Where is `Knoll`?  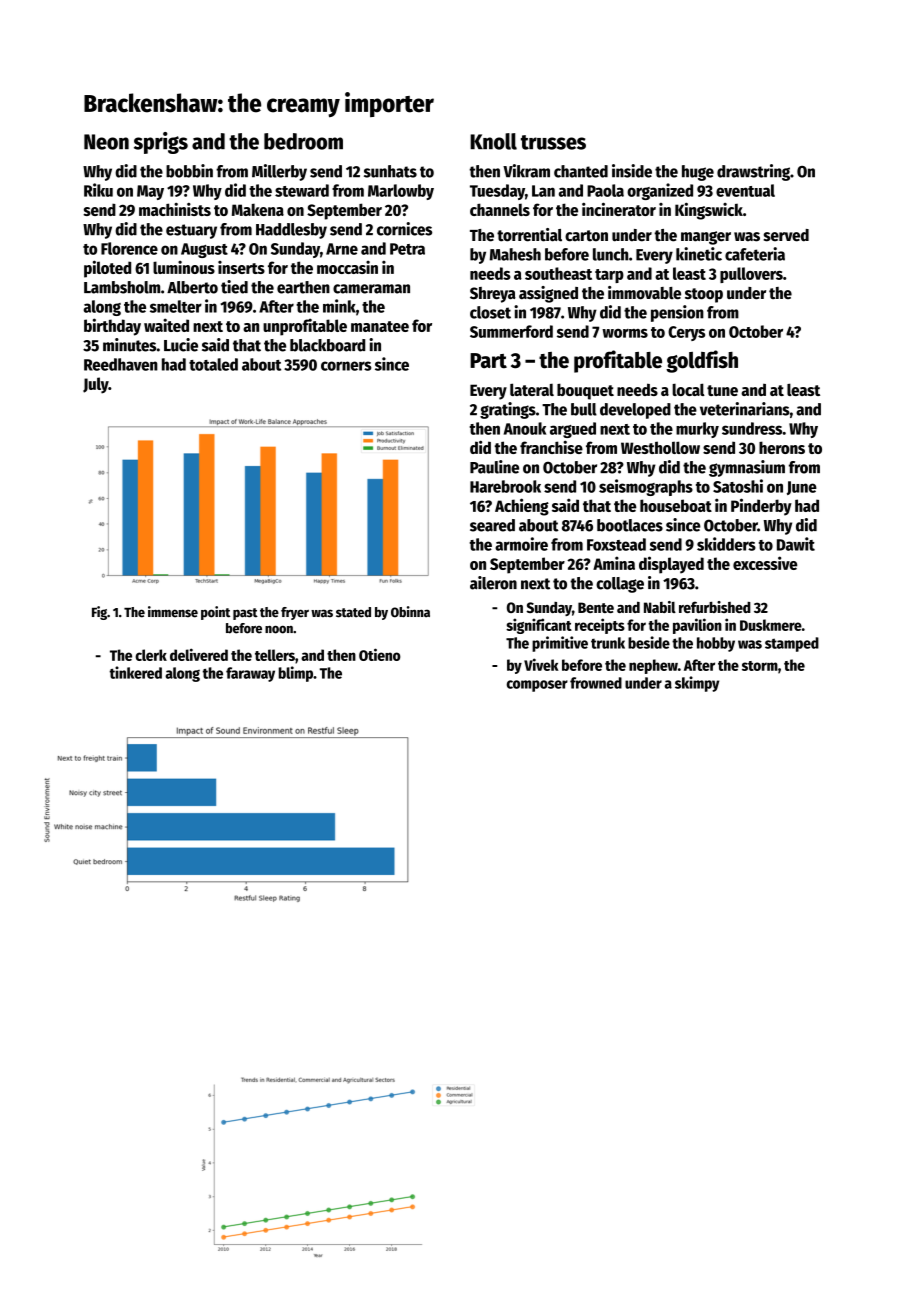
Knoll is located at coordinates (493, 141).
